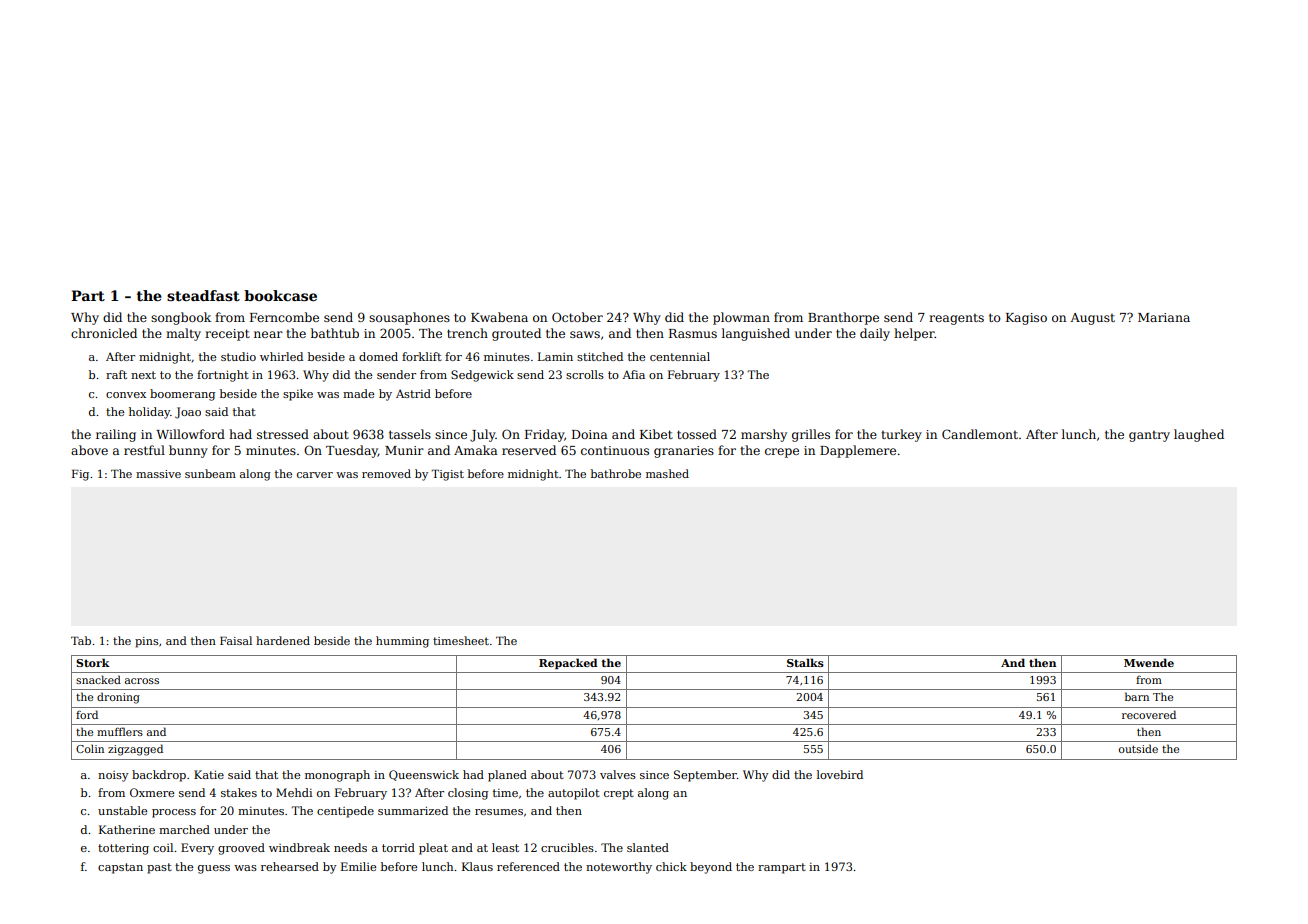 This screenshot has height=924, width=1308. Describe the element at coordinates (619, 868) in the screenshot. I see `noteworthy` at that location.
